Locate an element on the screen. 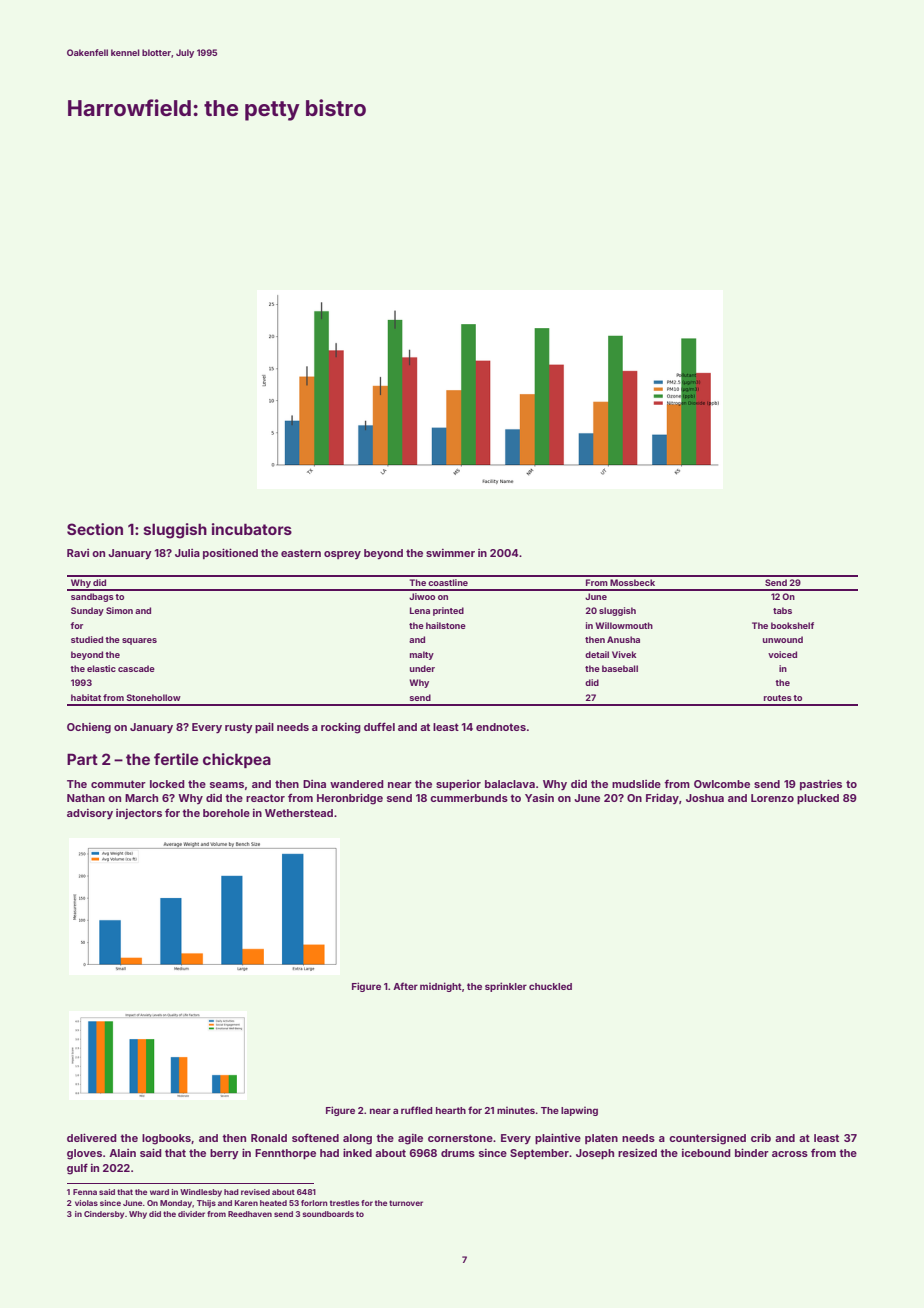  midnight is located at coordinates (441, 987).
